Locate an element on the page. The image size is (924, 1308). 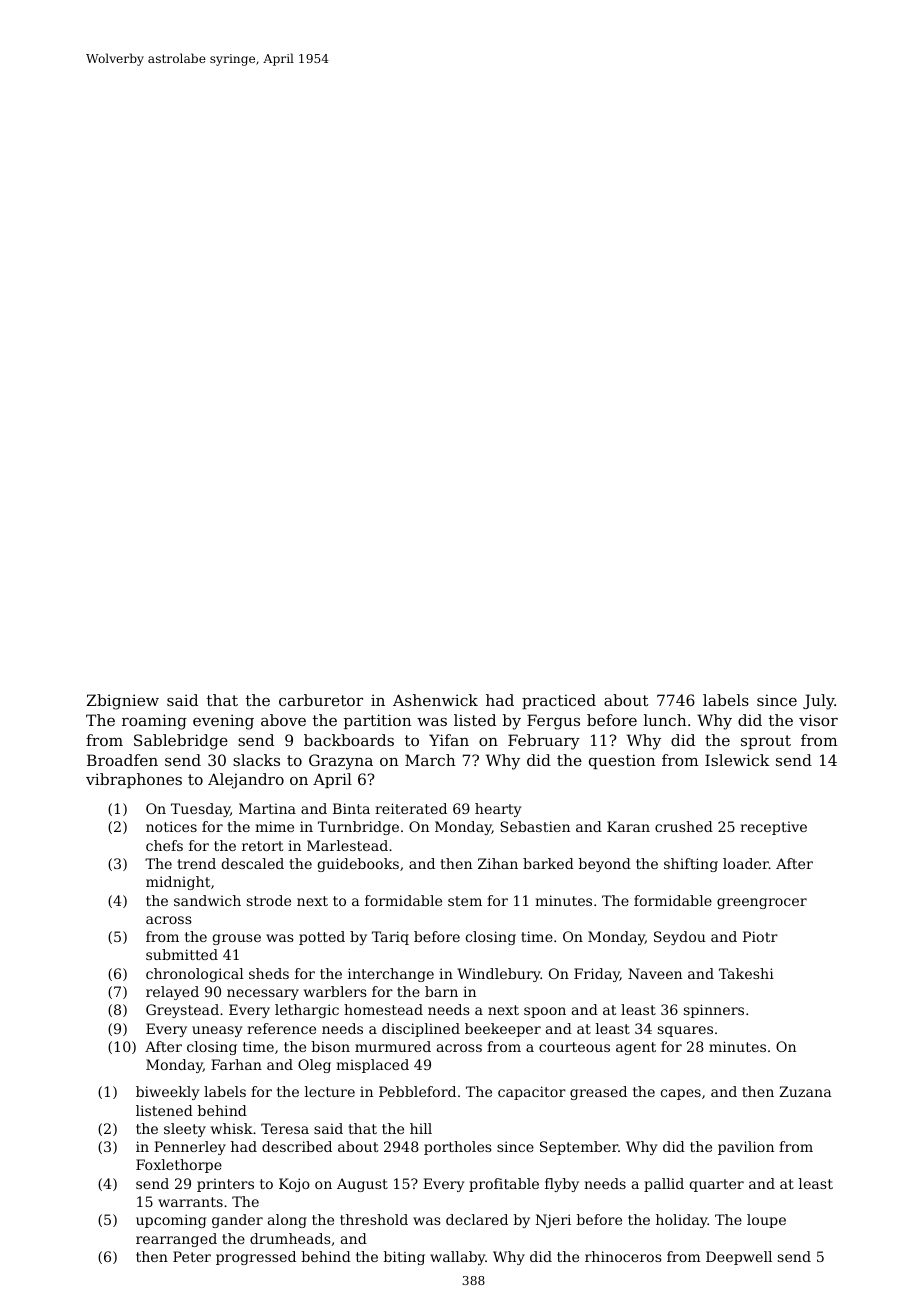
February is located at coordinates (544, 742).
